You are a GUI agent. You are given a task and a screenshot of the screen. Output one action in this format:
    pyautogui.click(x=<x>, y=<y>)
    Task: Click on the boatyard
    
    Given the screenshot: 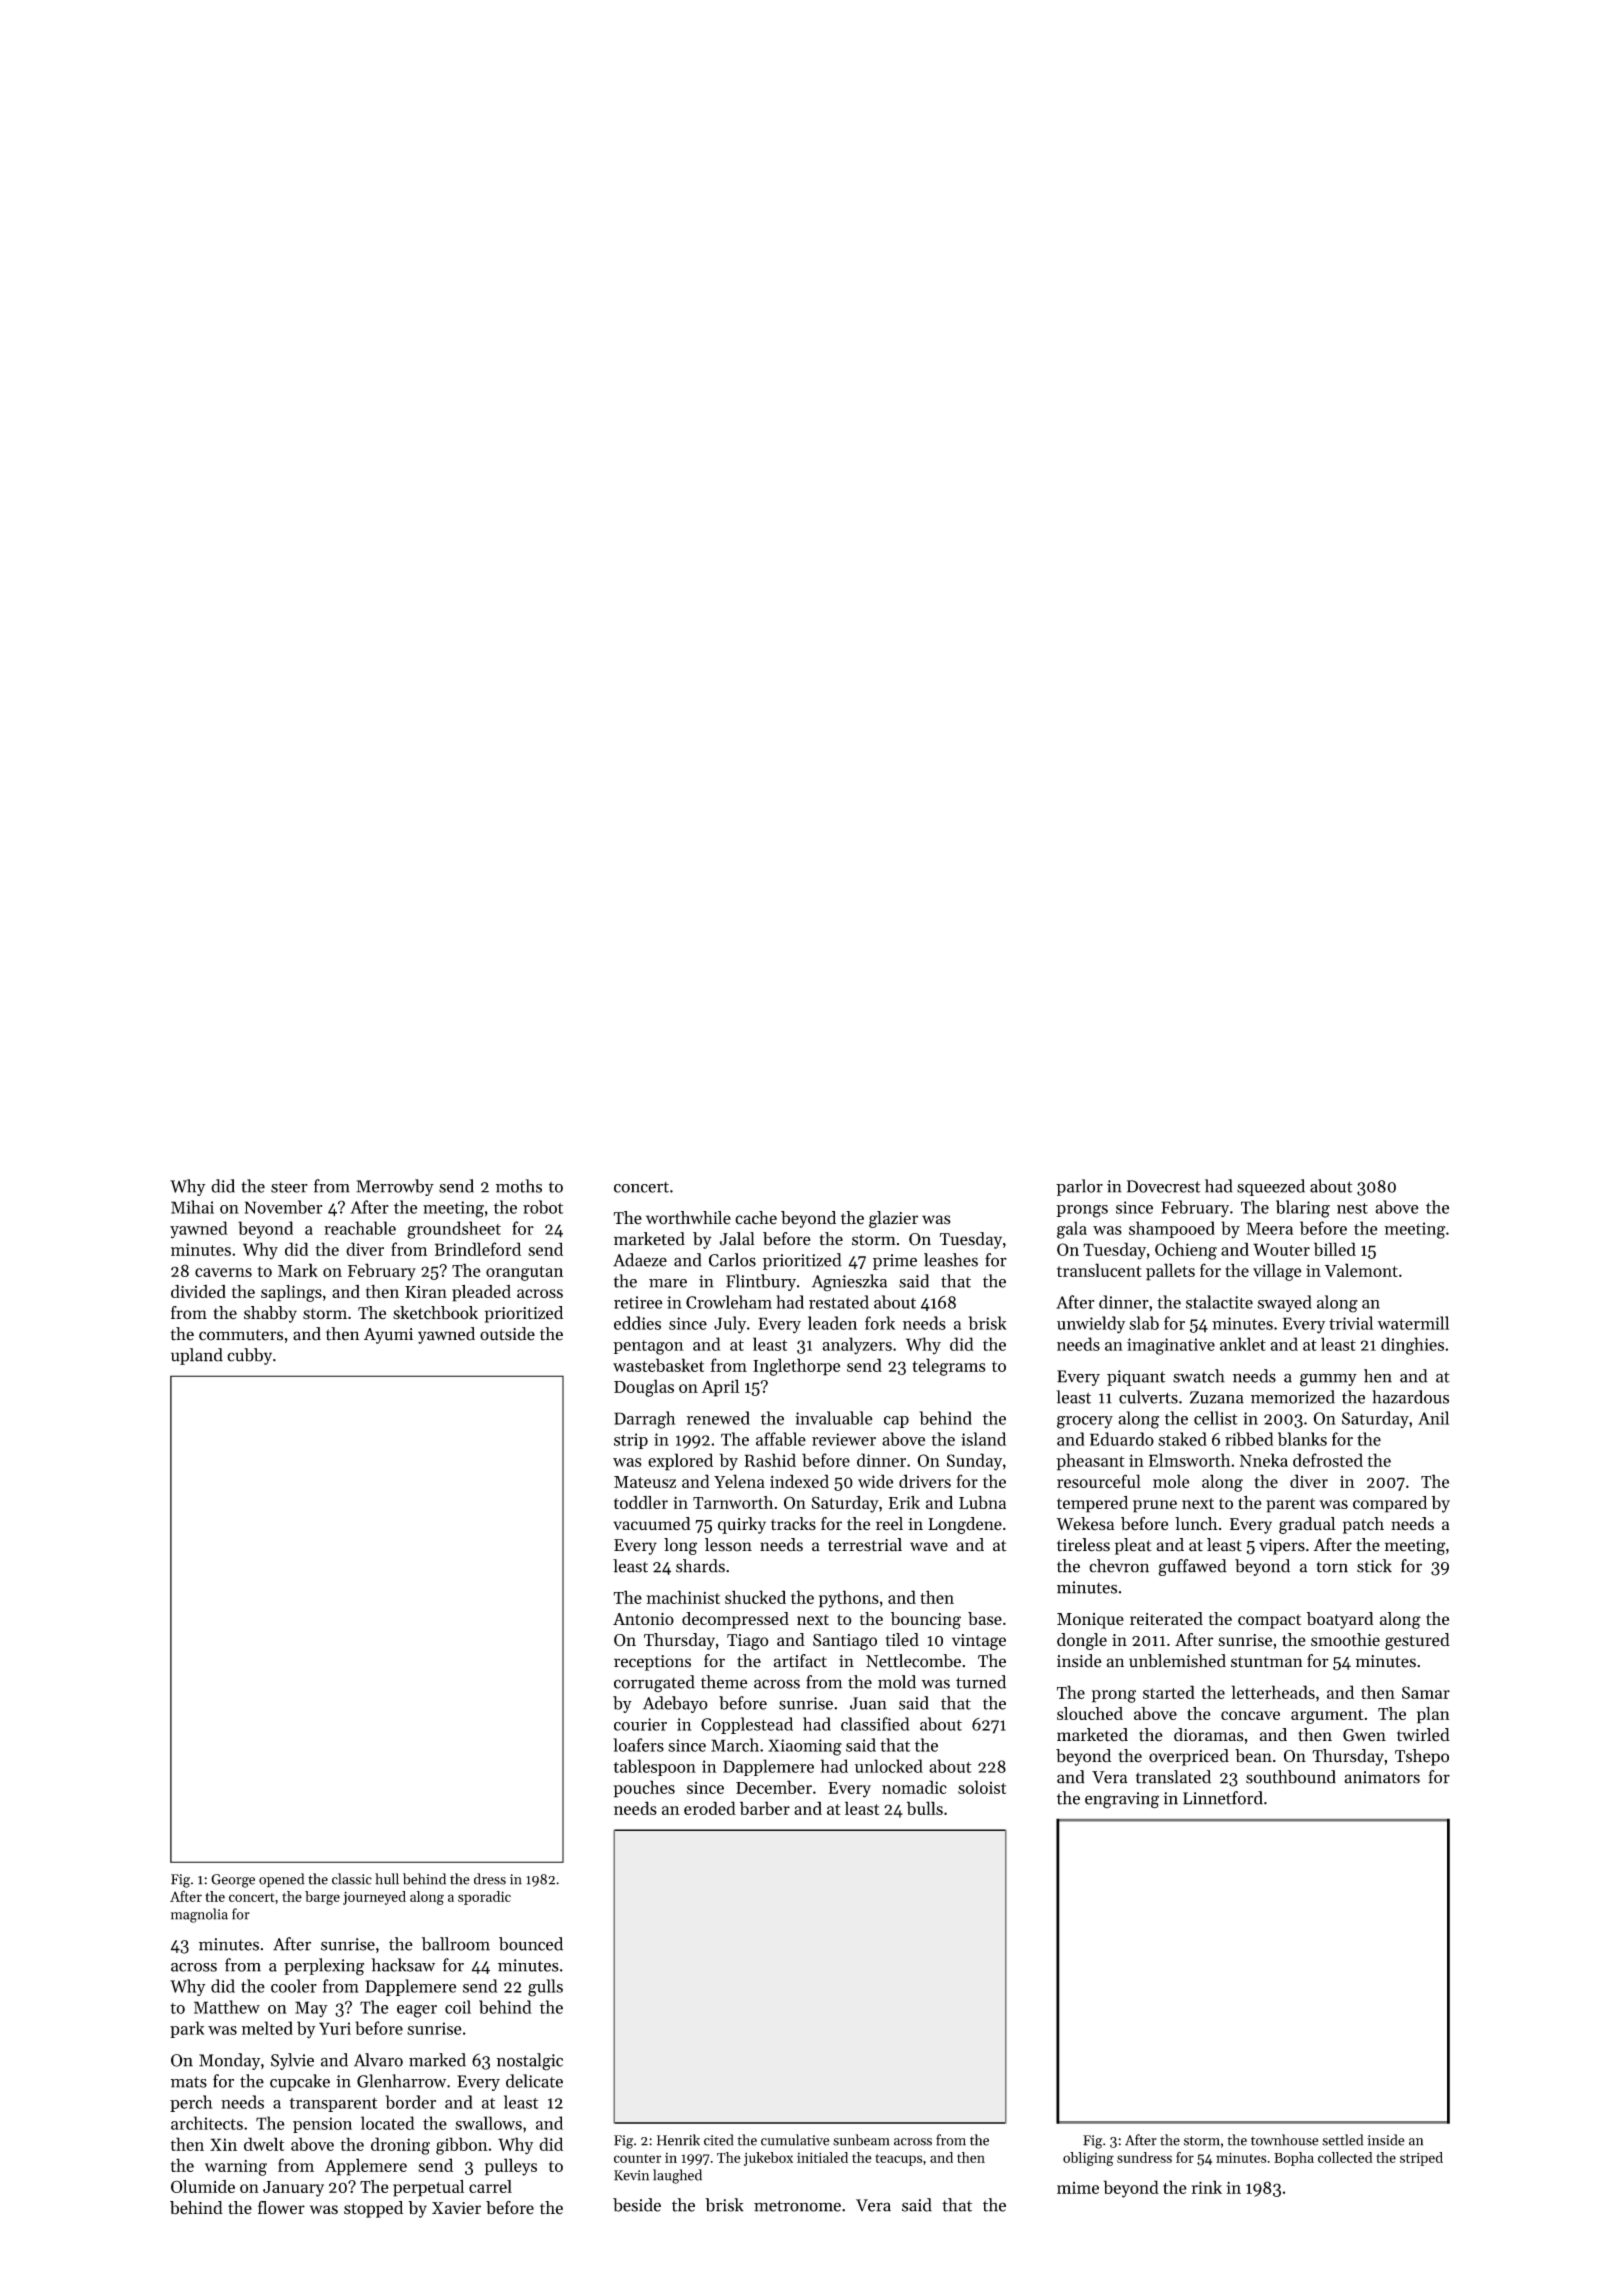 What is the action you would take?
    pyautogui.click(x=1340, y=1620)
